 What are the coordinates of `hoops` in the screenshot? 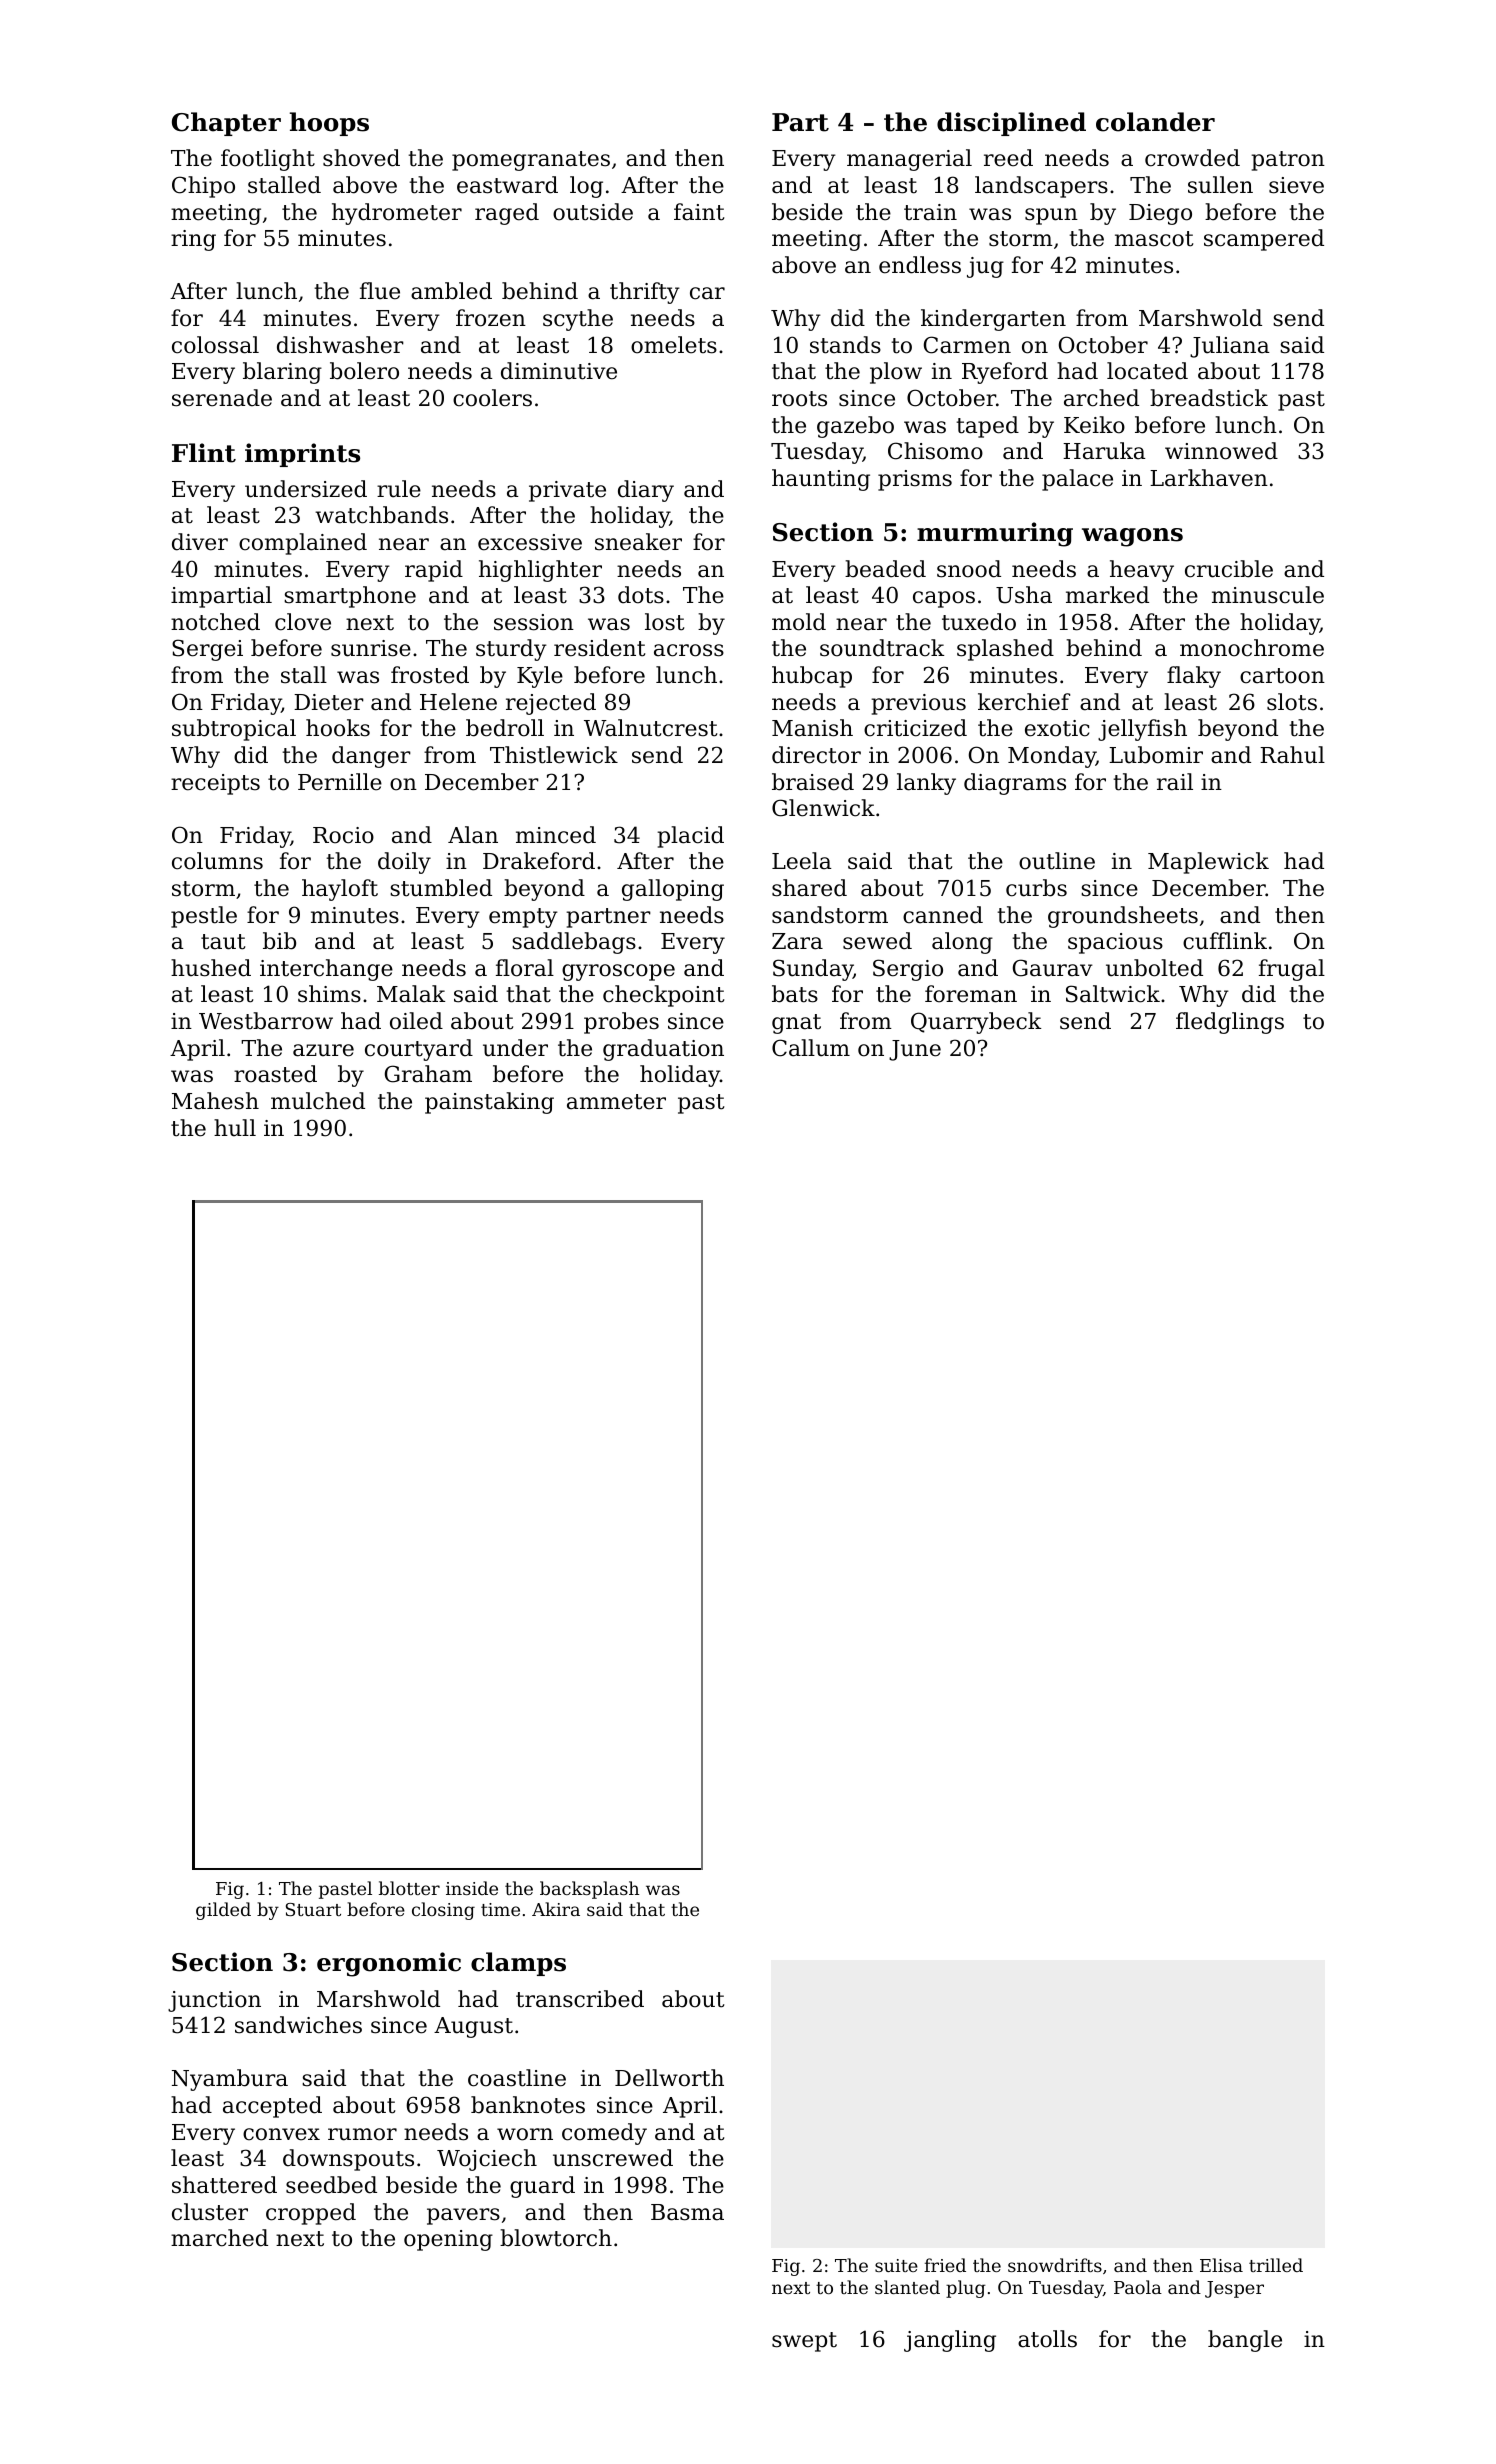 It's located at (329, 124).
